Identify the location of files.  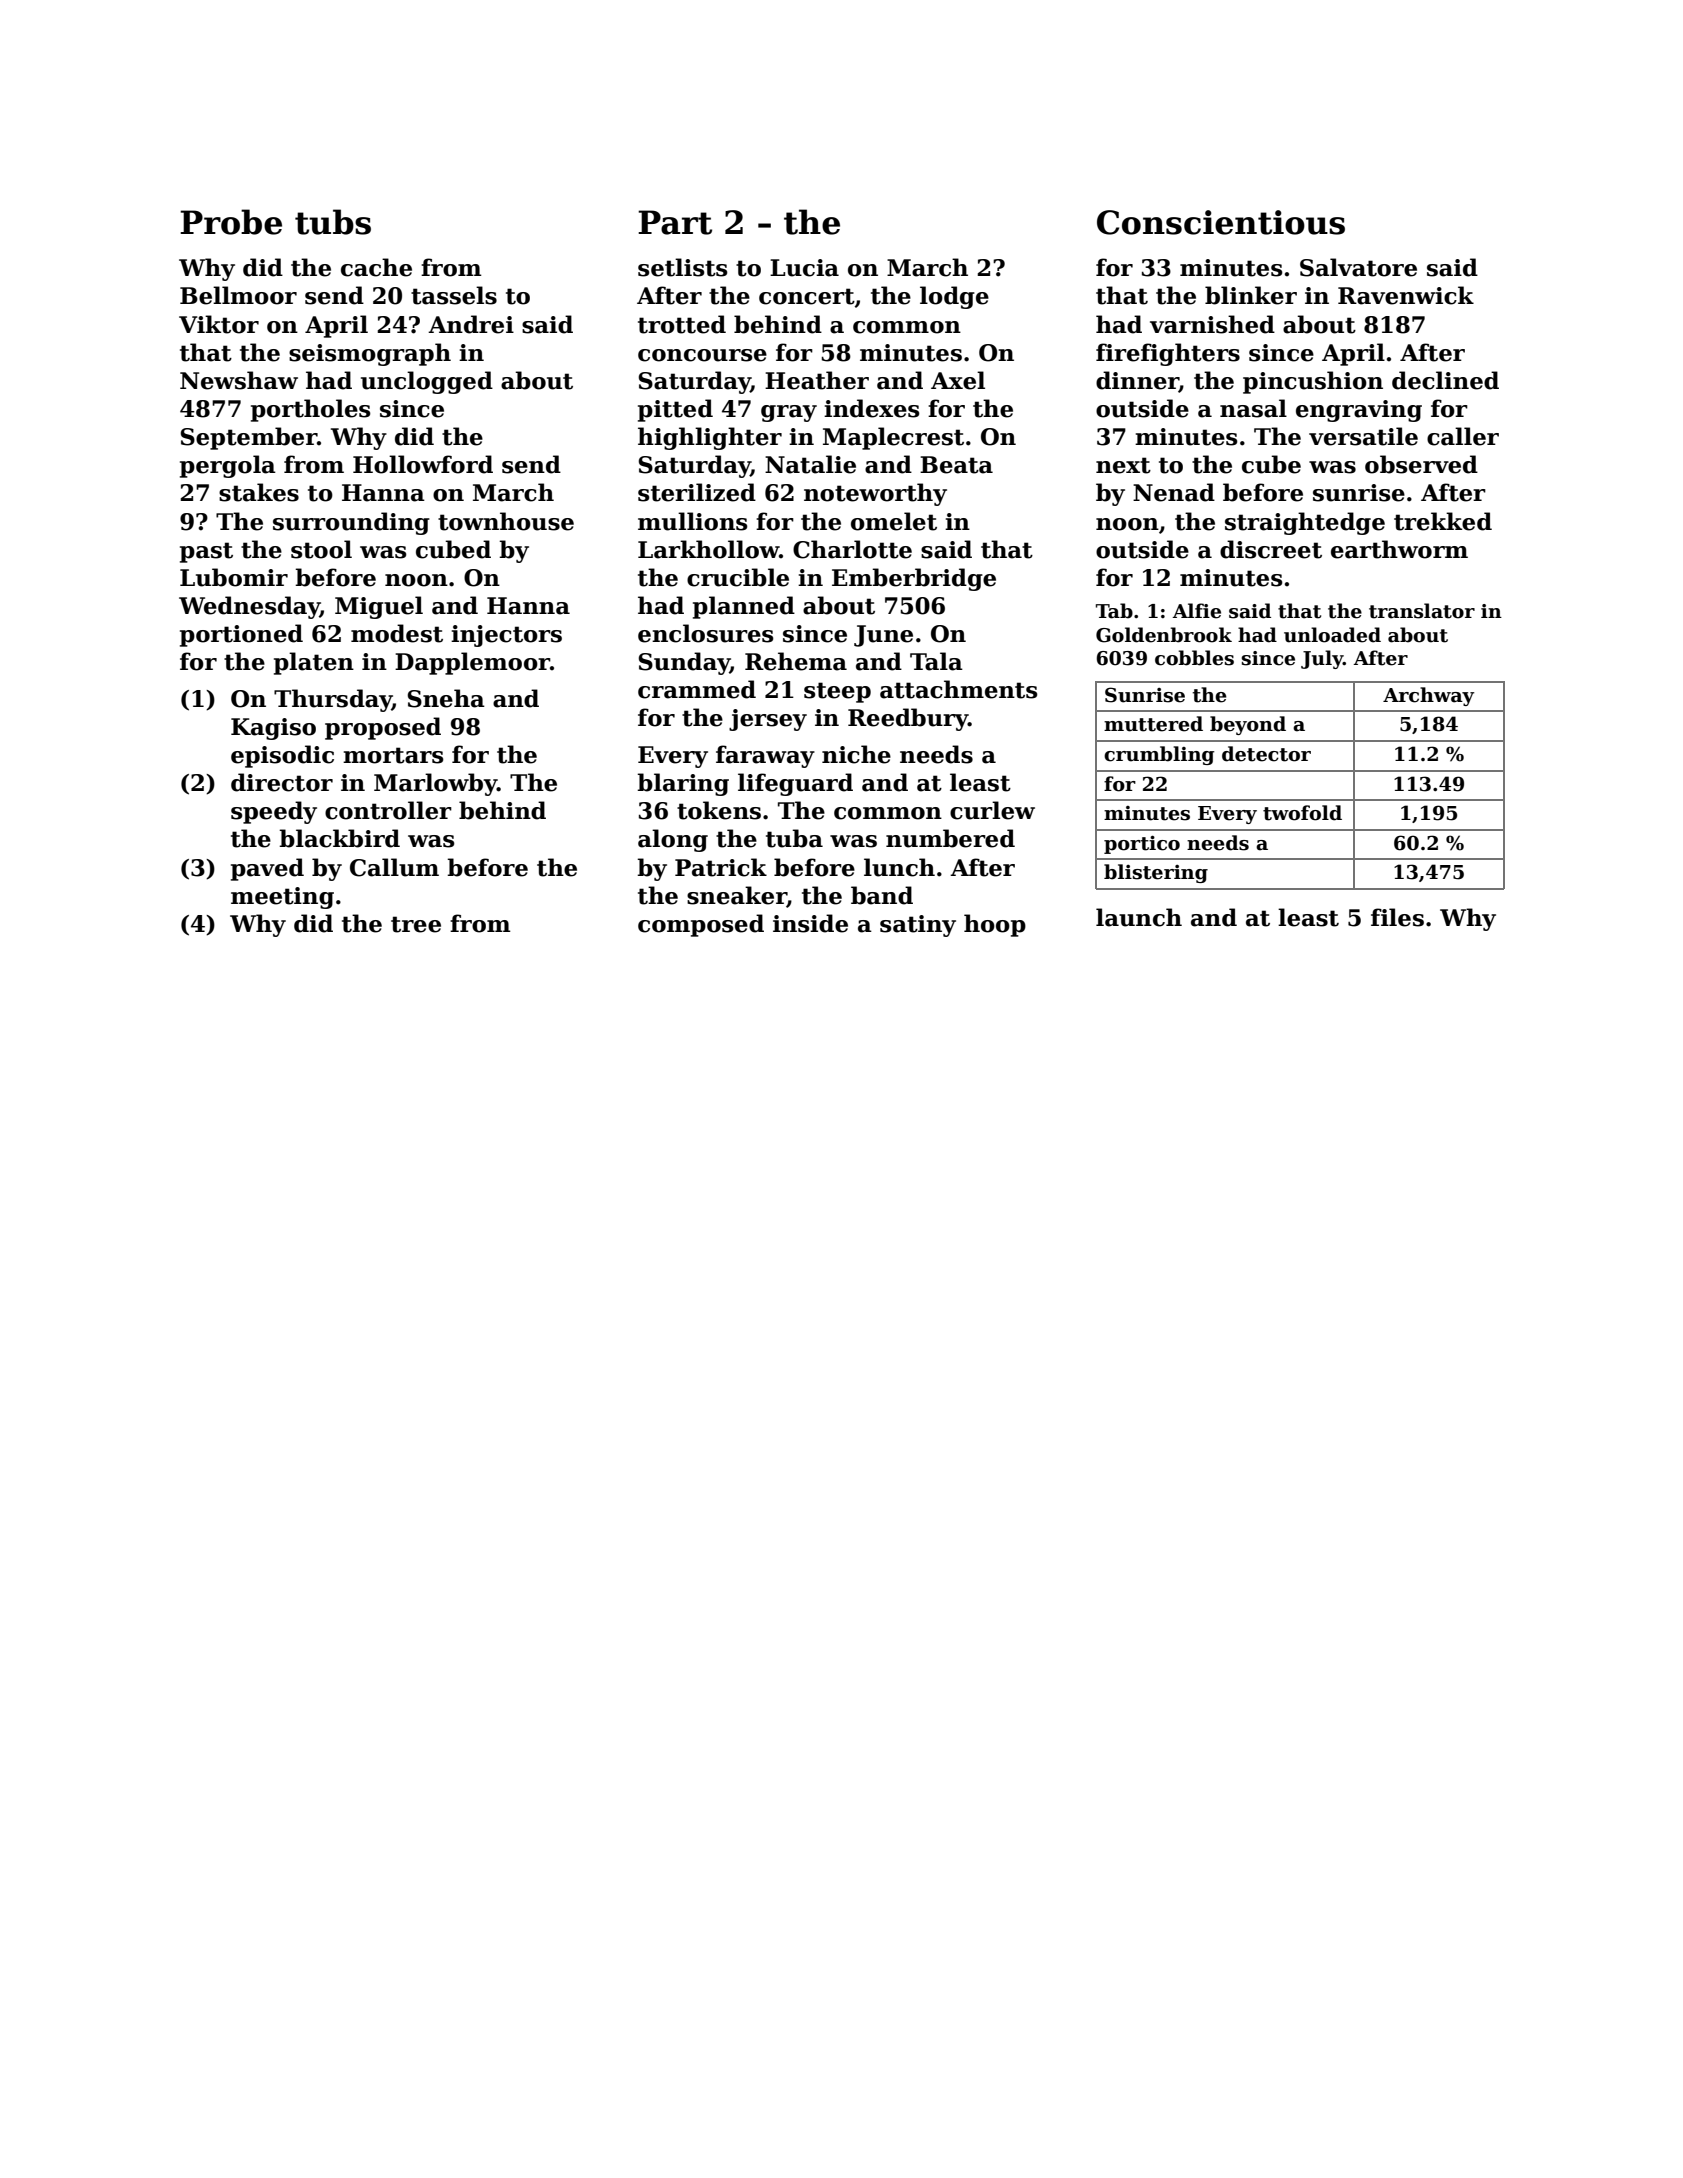
(1397, 917).
